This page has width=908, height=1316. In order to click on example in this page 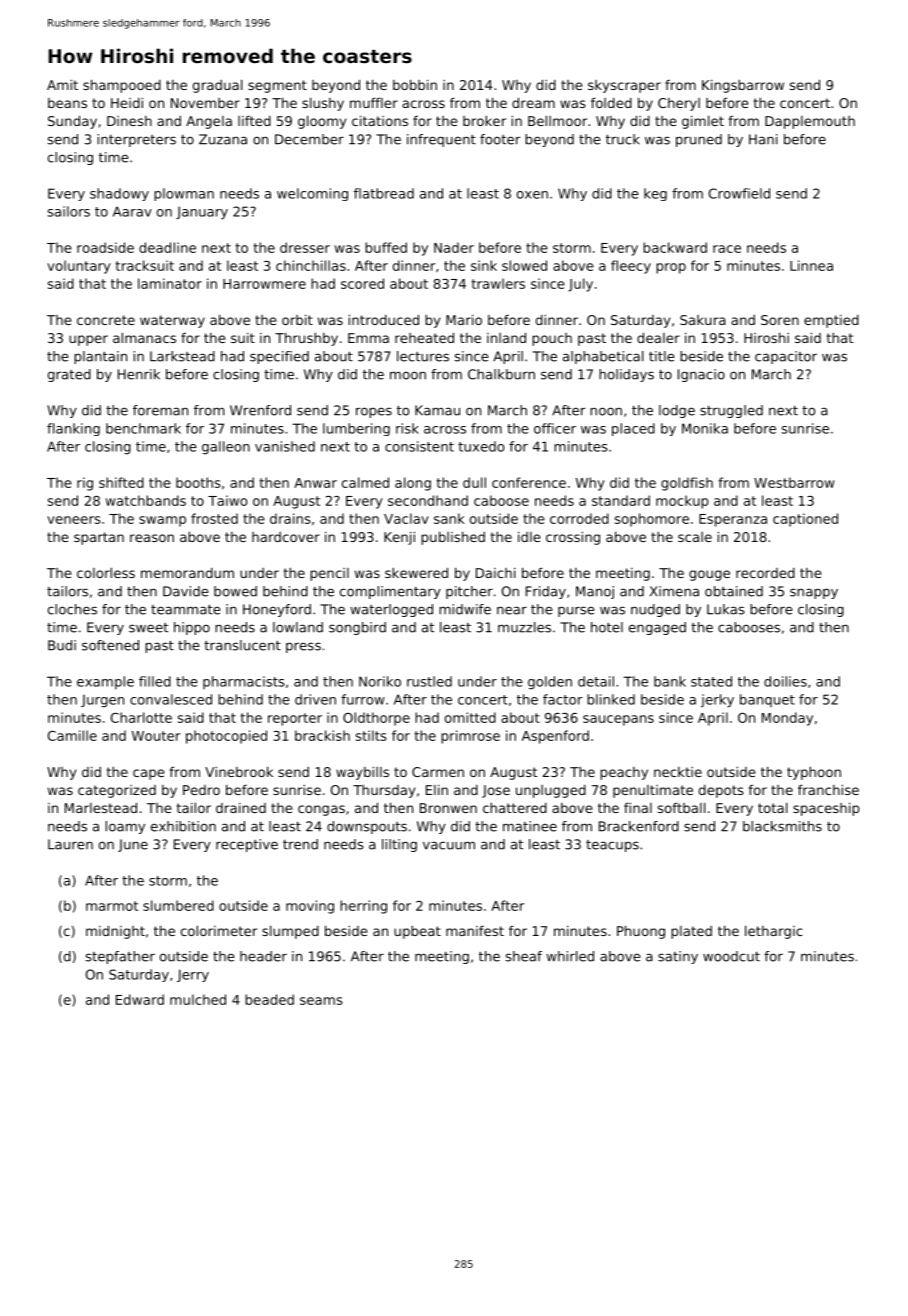, I will do `click(105, 682)`.
